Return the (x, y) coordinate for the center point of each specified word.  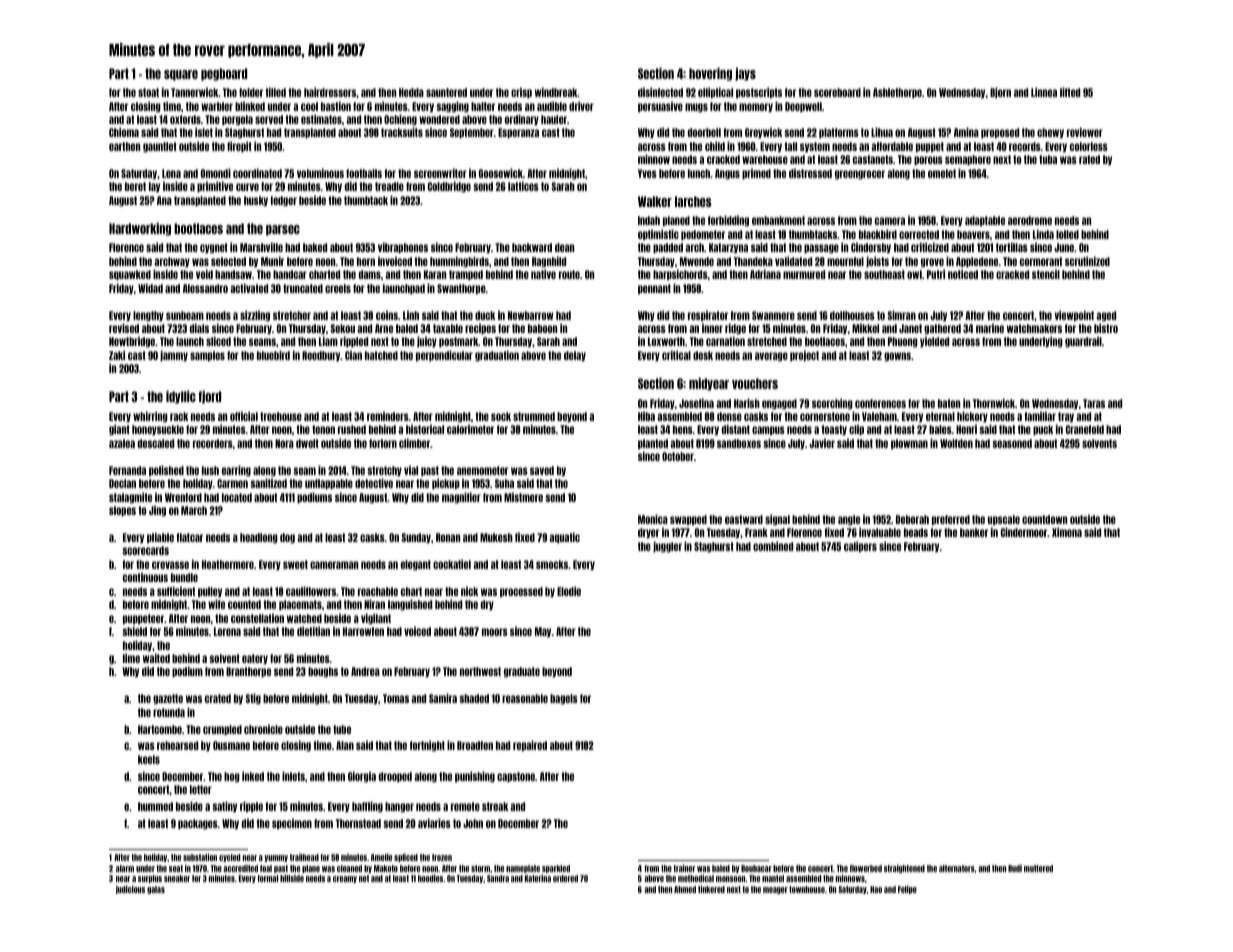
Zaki (117, 355)
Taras (1094, 403)
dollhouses (852, 315)
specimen (292, 823)
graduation (497, 356)
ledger (284, 201)
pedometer (703, 235)
